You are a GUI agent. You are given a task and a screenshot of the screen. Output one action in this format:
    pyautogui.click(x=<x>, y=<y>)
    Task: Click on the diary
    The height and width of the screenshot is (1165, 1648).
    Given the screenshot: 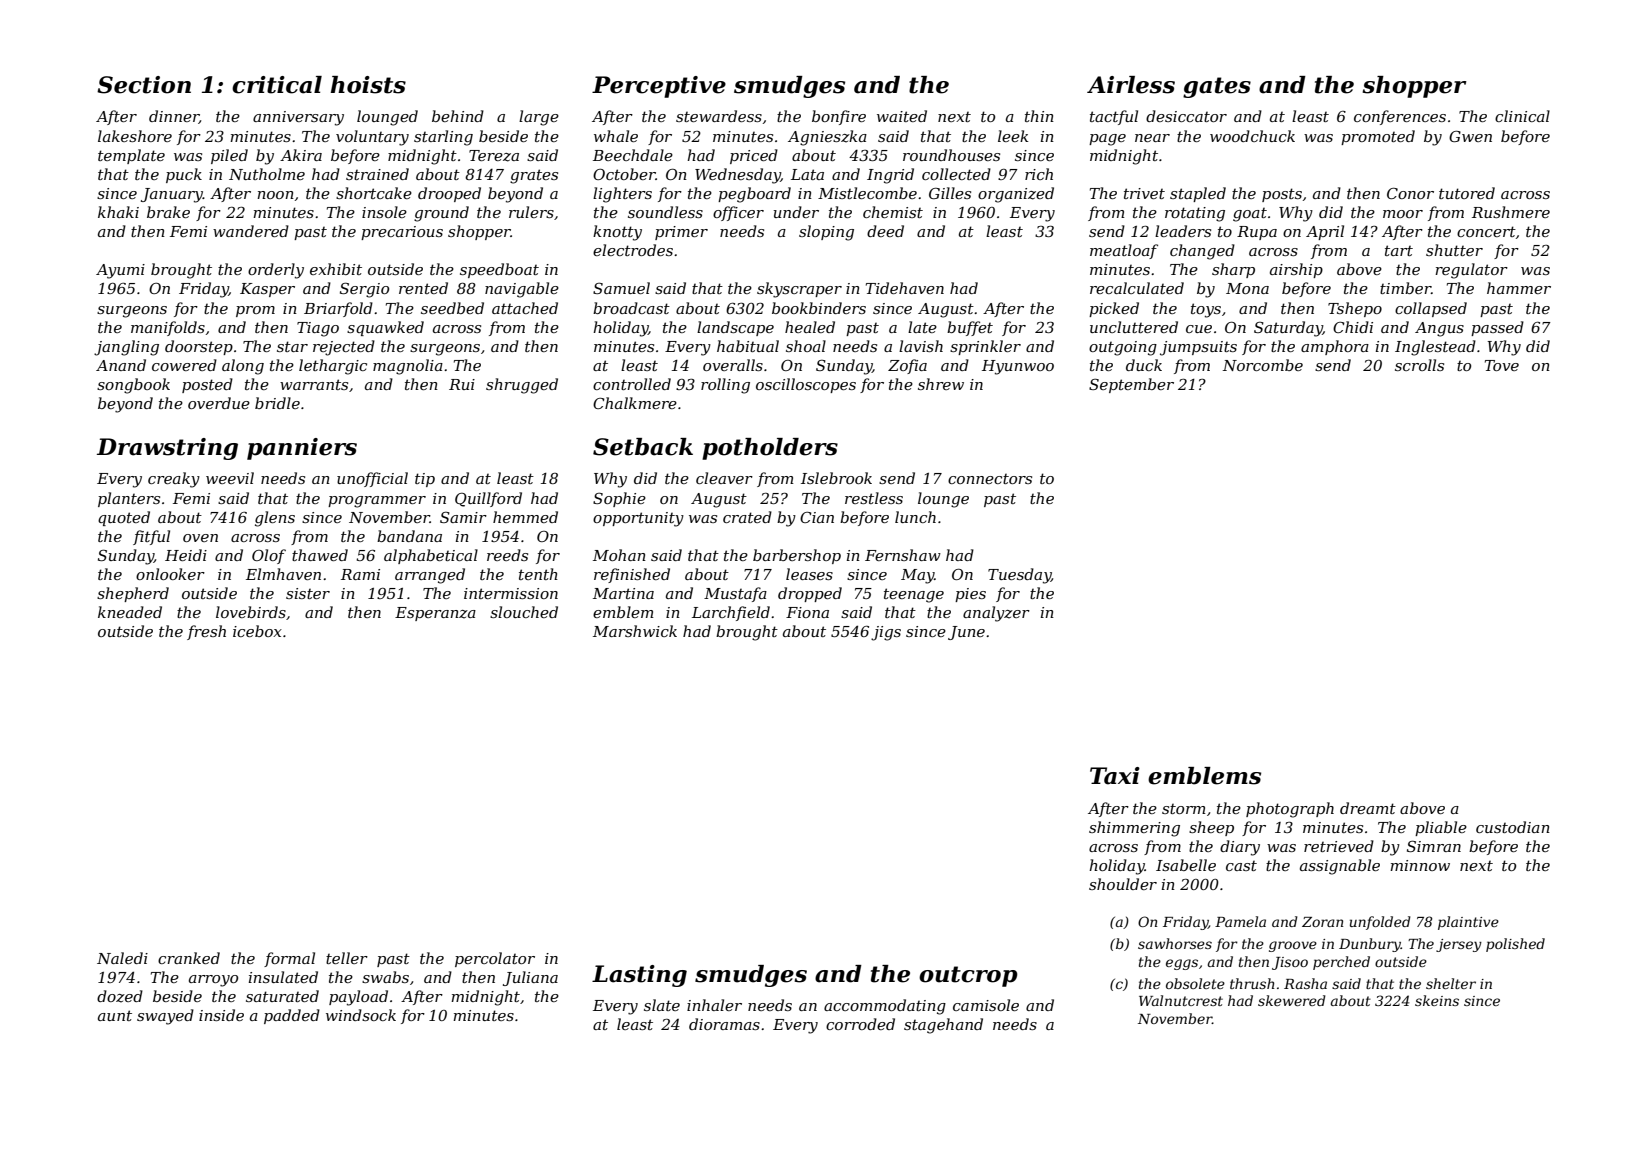 What is the action you would take?
    pyautogui.click(x=1240, y=848)
